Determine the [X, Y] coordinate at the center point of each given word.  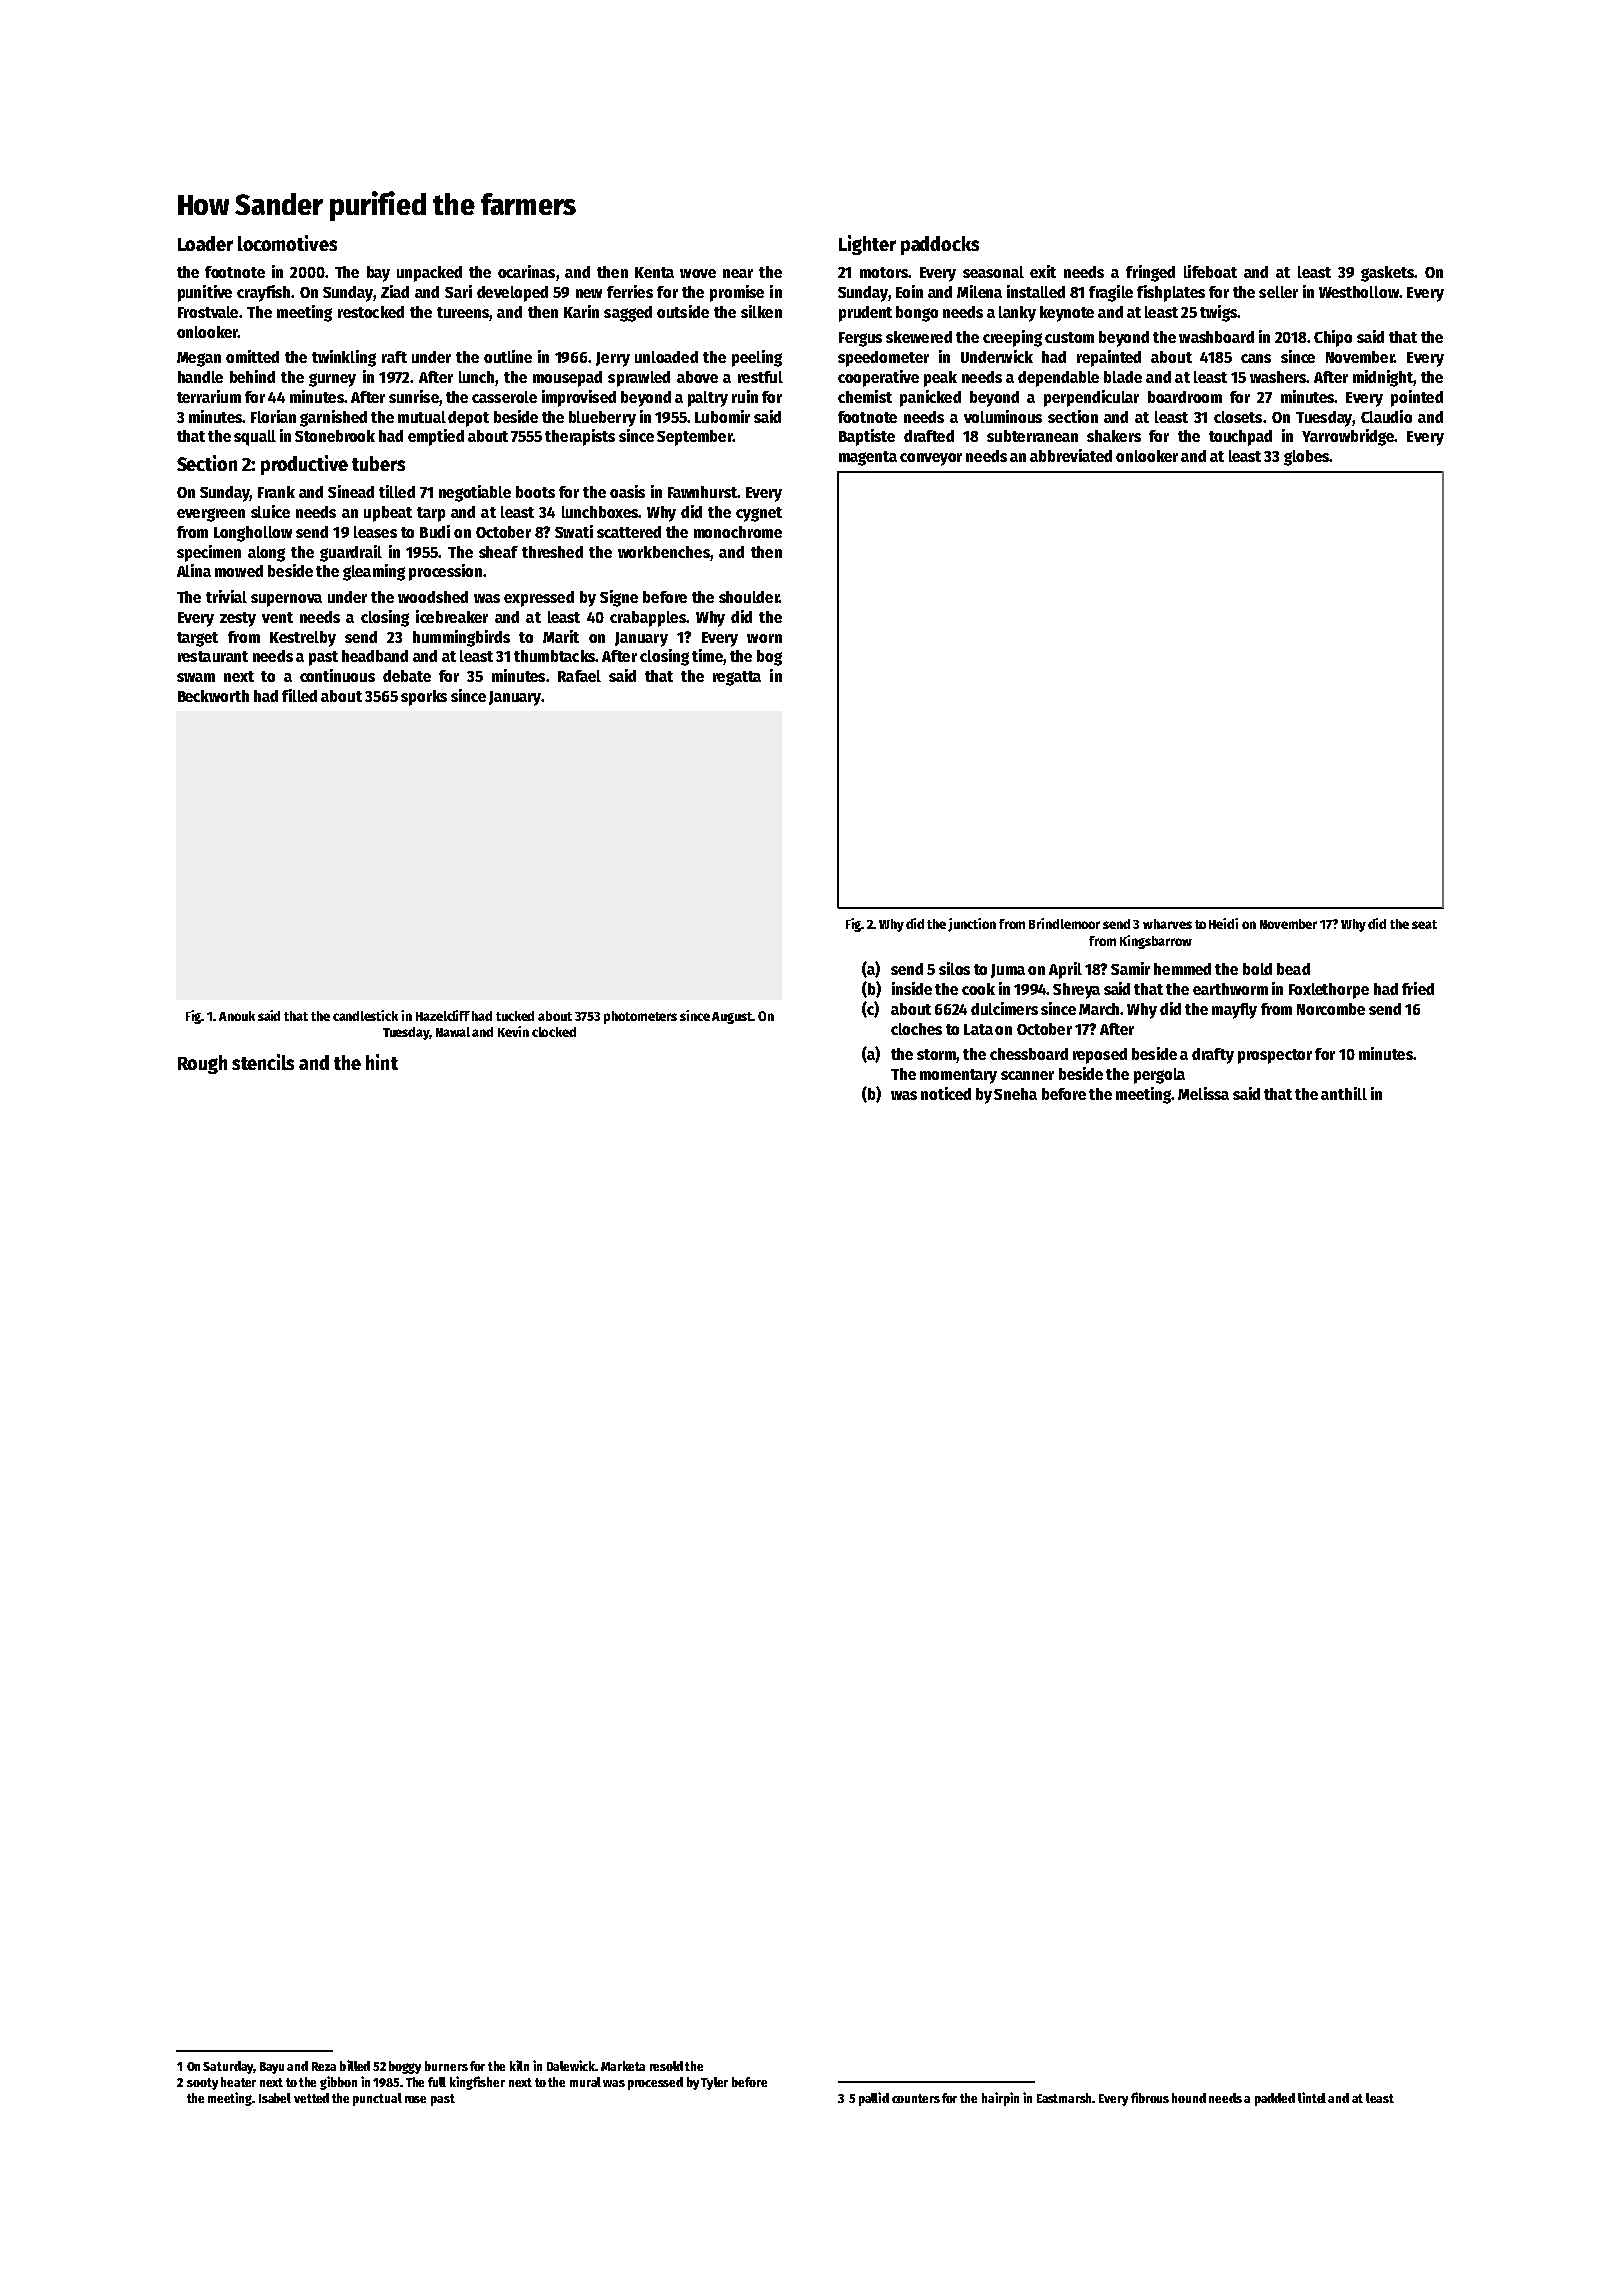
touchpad [1240, 438]
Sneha [1015, 1094]
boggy [405, 2067]
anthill [1344, 1093]
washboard [1216, 337]
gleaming [374, 572]
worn [764, 638]
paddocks [940, 245]
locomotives [287, 243]
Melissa [1203, 1093]
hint [382, 1062]
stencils [263, 1062]
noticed [946, 1093]
